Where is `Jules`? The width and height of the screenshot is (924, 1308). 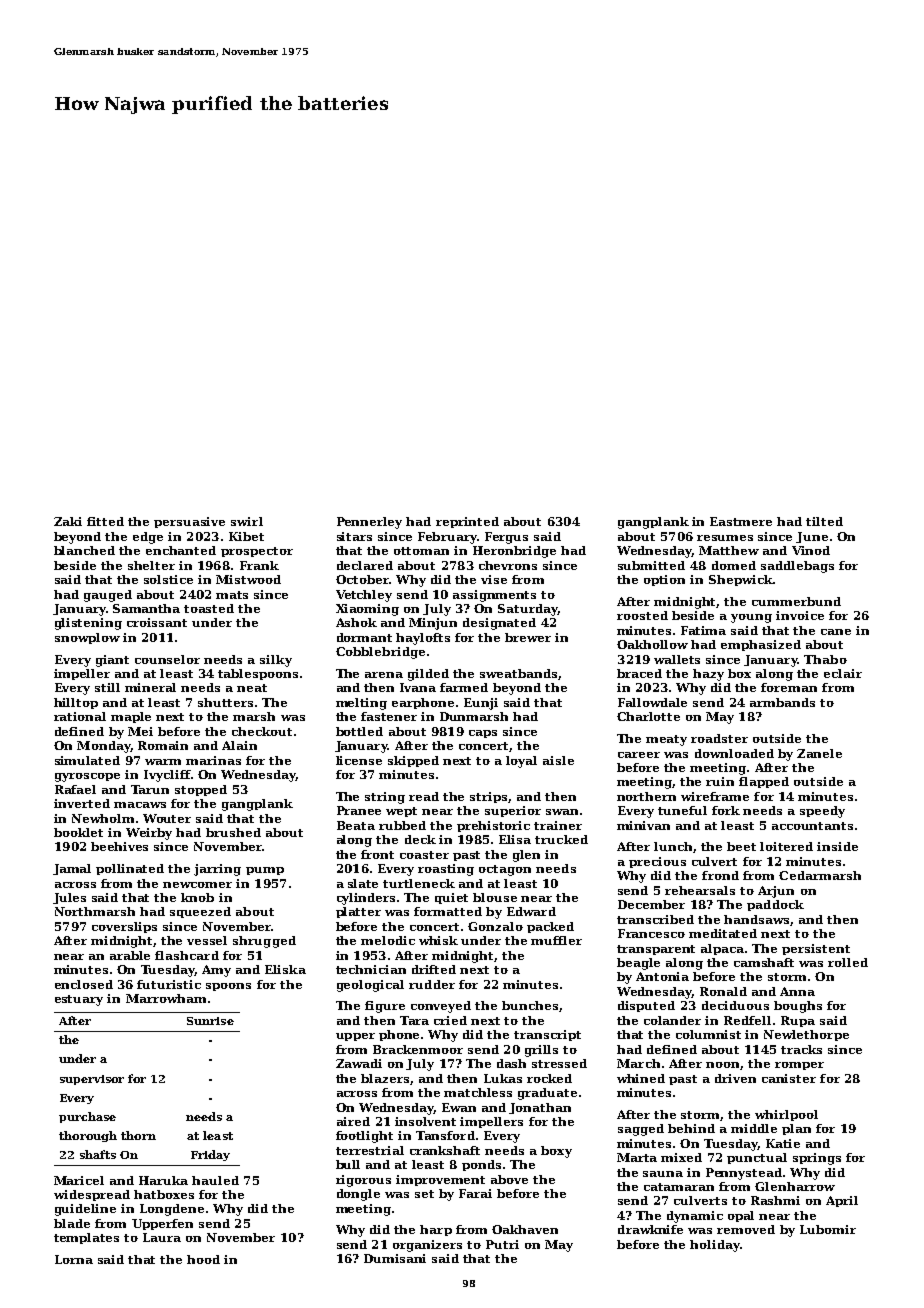
Jules is located at coordinates (69, 898).
